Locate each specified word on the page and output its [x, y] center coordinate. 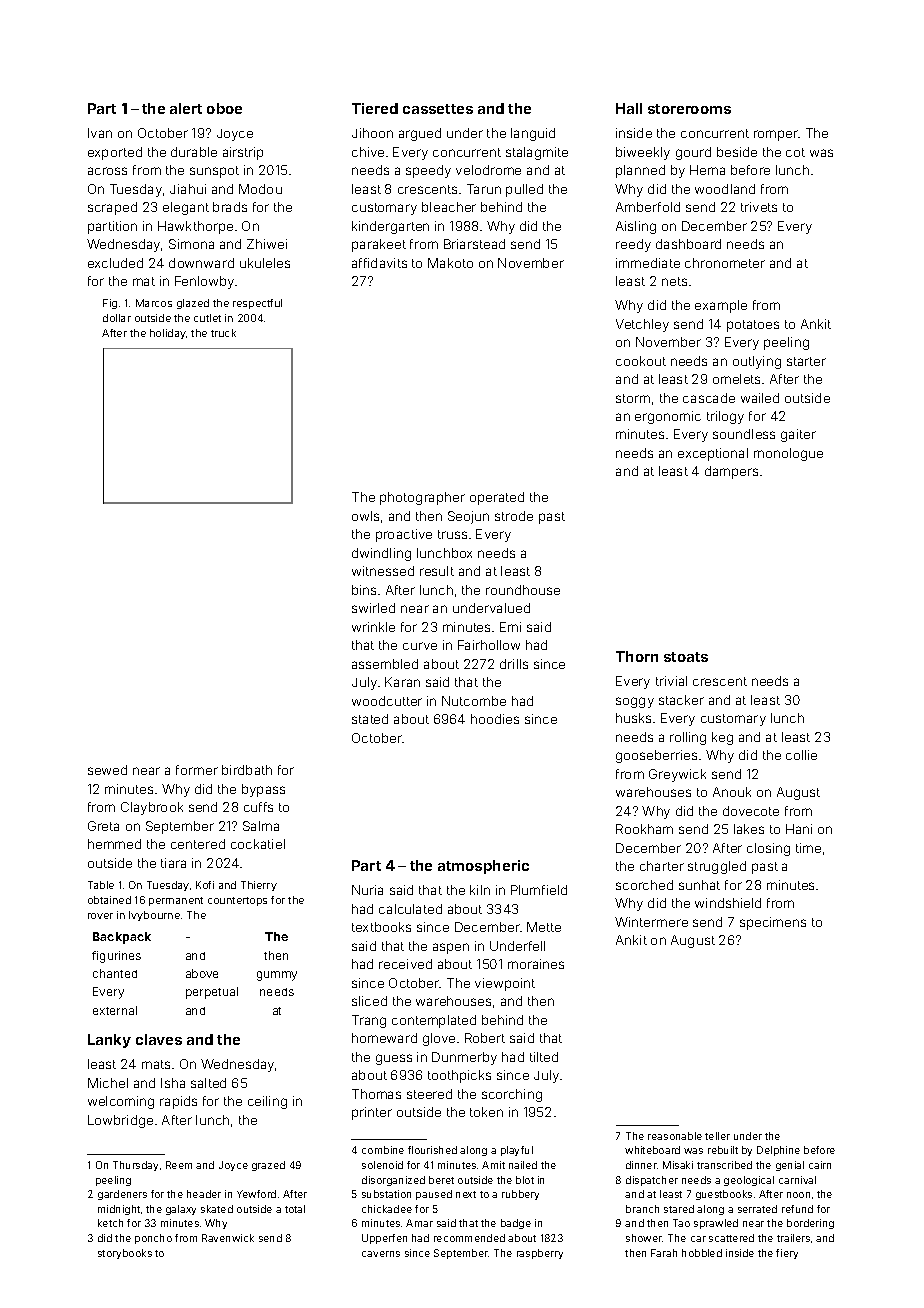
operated [497, 498]
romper [776, 135]
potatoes [753, 326]
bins [364, 590]
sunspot [214, 172]
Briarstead [474, 244]
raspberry [540, 1254]
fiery [787, 1254]
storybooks [125, 1254]
